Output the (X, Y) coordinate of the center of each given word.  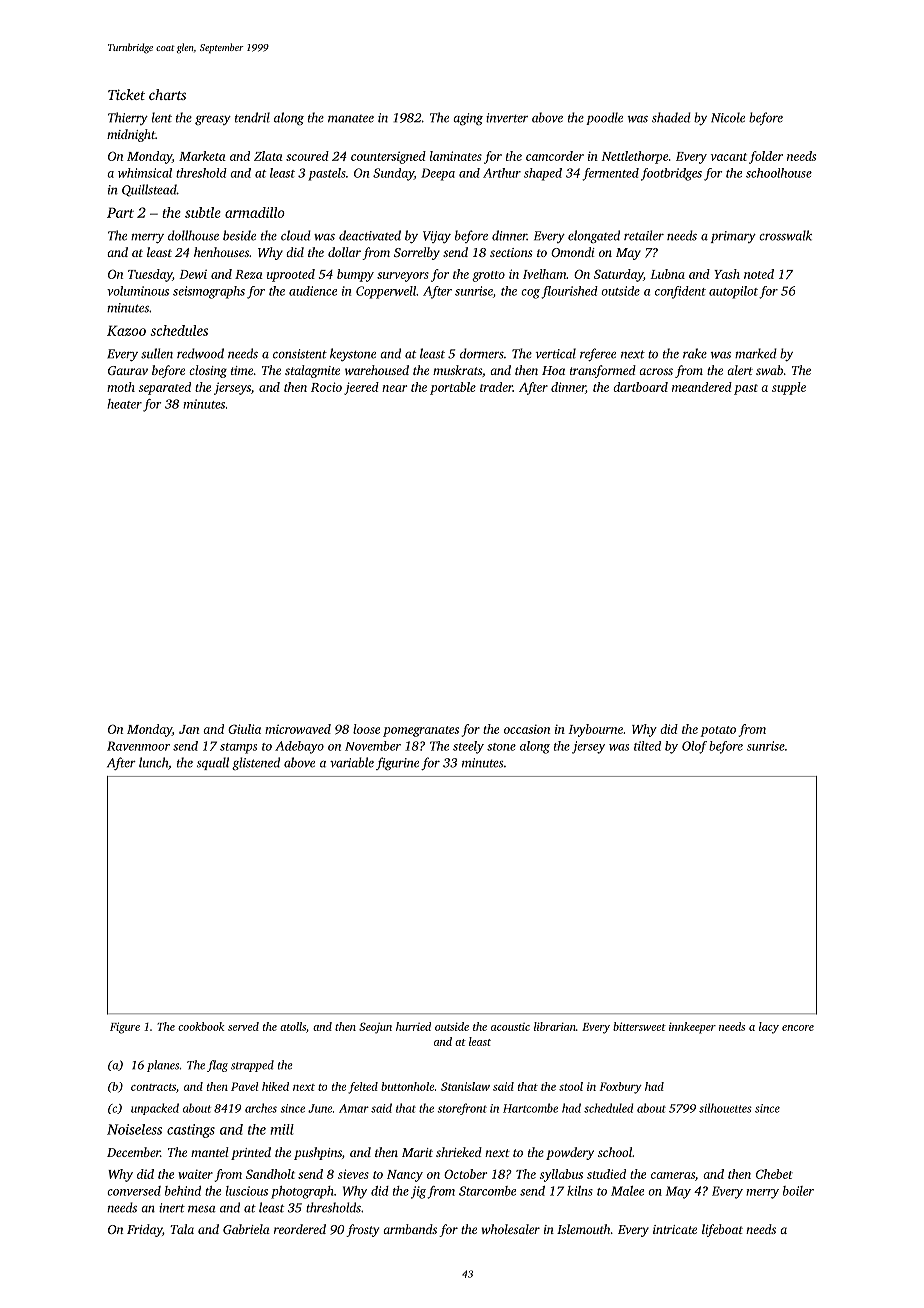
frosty (362, 1230)
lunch (153, 762)
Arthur (502, 173)
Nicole (728, 117)
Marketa (202, 156)
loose (366, 729)
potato (718, 731)
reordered (300, 1229)
